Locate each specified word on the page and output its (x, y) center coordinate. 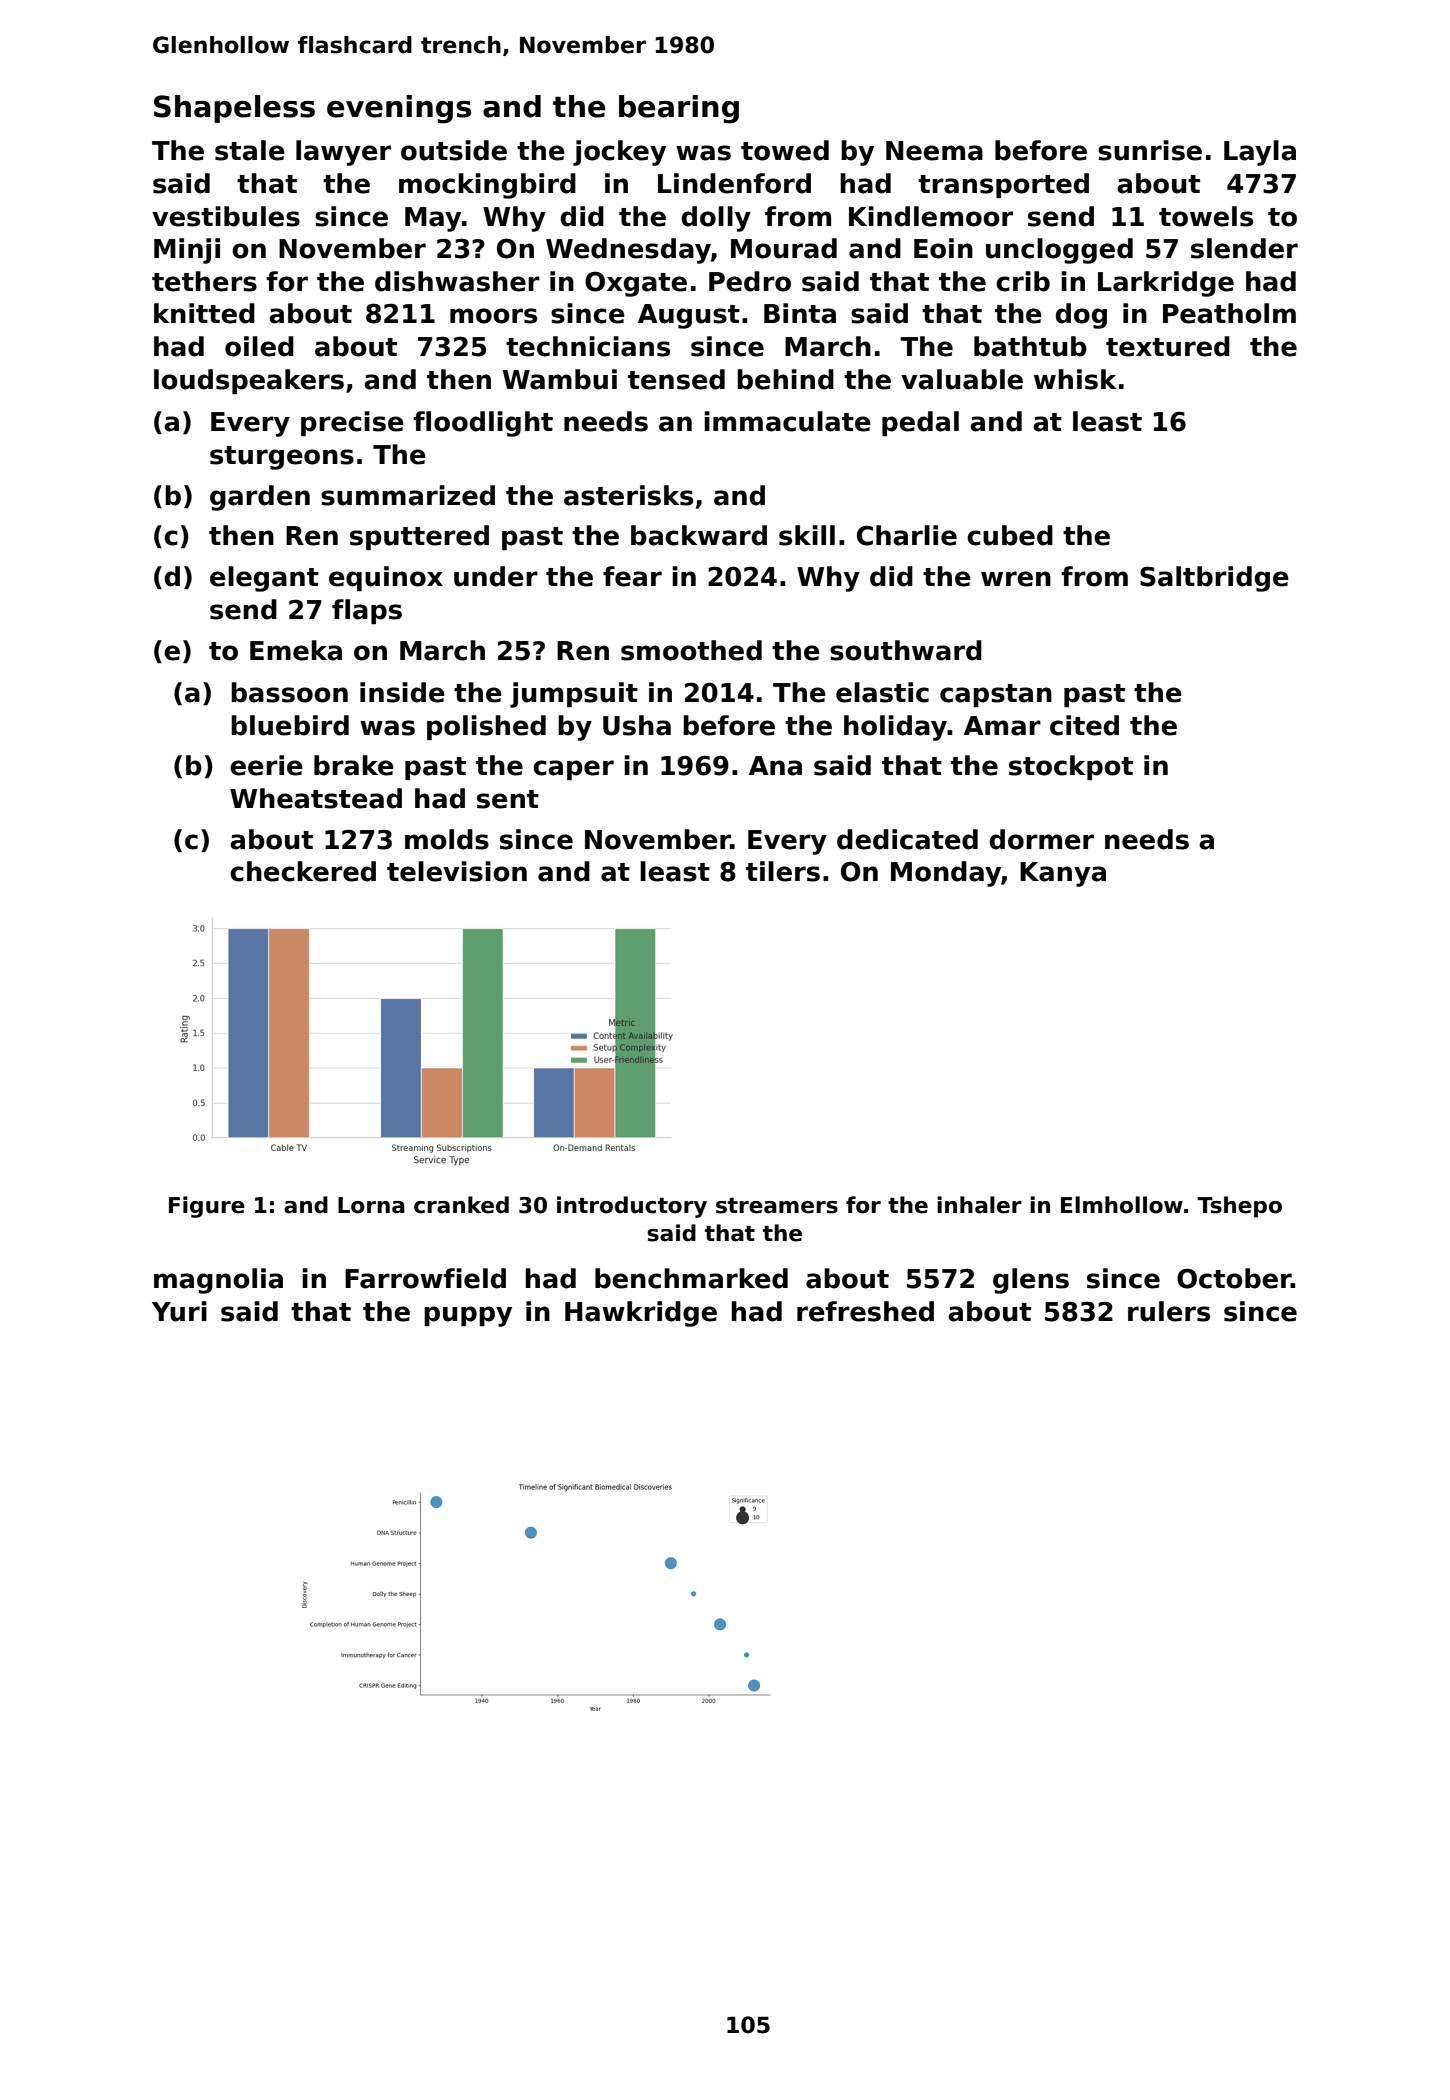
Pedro (750, 281)
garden (260, 498)
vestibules (226, 216)
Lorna (371, 1205)
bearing (679, 109)
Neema (934, 151)
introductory (632, 1207)
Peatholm (1229, 313)
